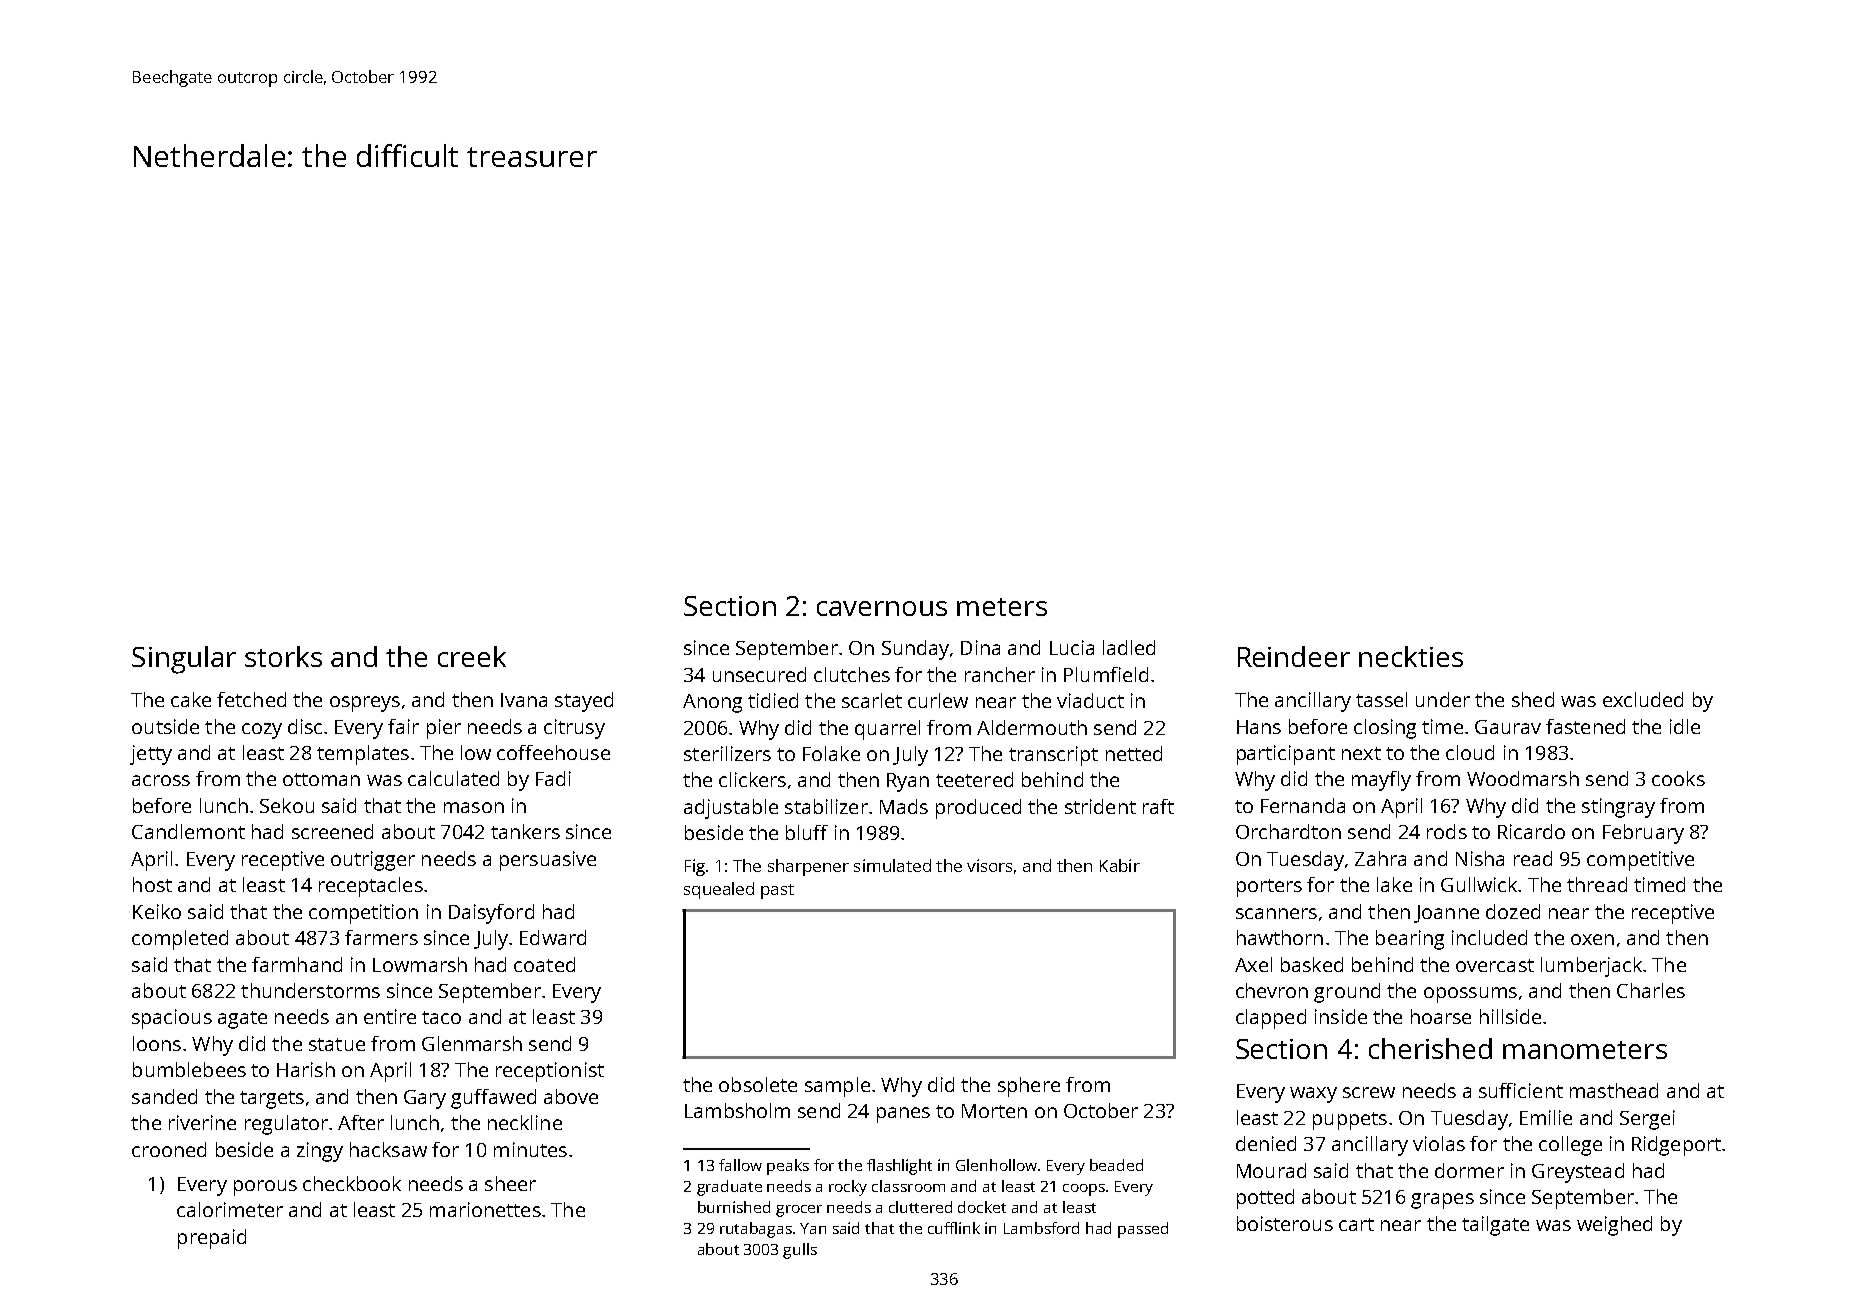 This screenshot has height=1315, width=1859. I want to click on calculated, so click(453, 778).
